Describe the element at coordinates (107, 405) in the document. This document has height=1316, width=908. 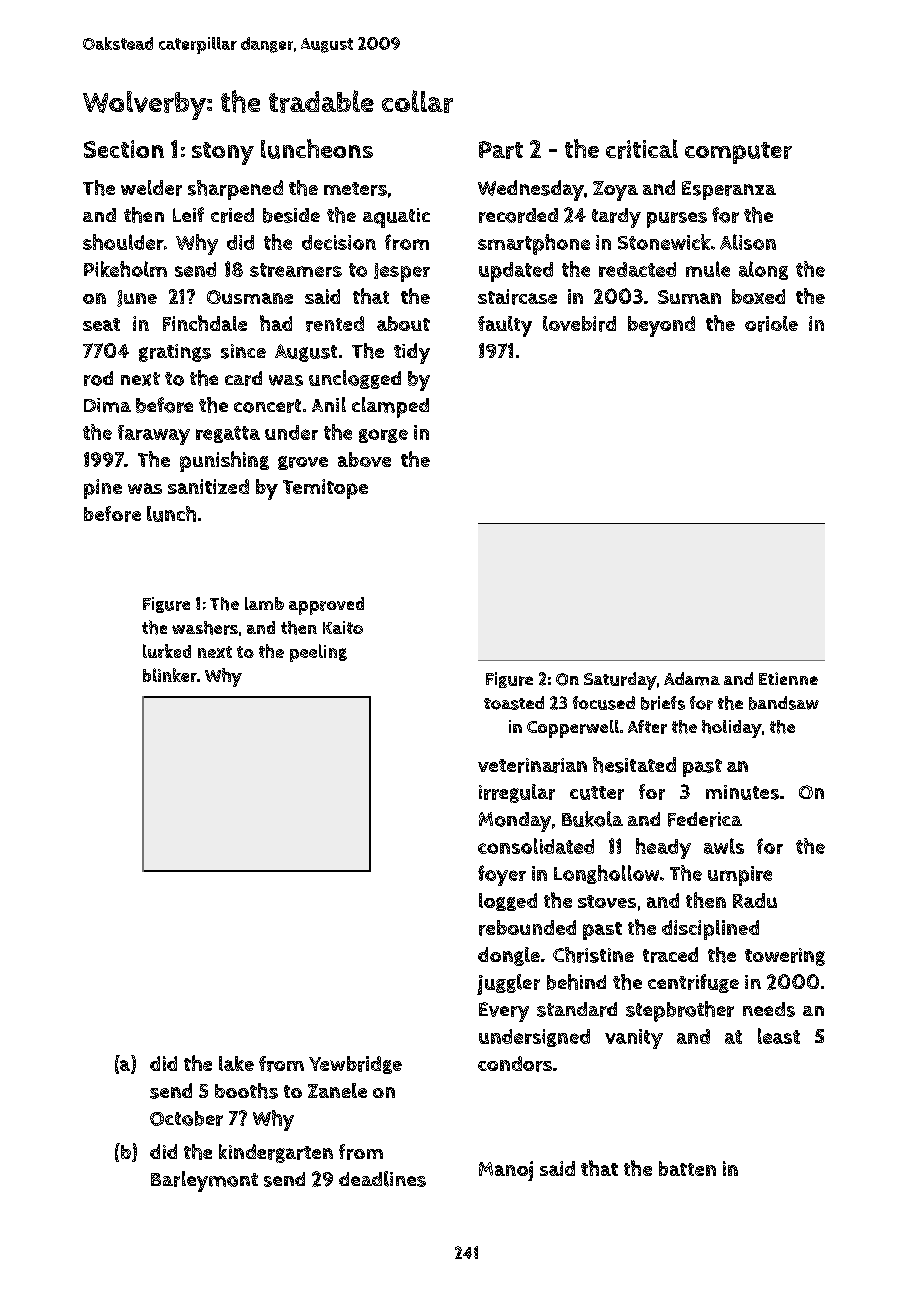
I see `Dima` at that location.
